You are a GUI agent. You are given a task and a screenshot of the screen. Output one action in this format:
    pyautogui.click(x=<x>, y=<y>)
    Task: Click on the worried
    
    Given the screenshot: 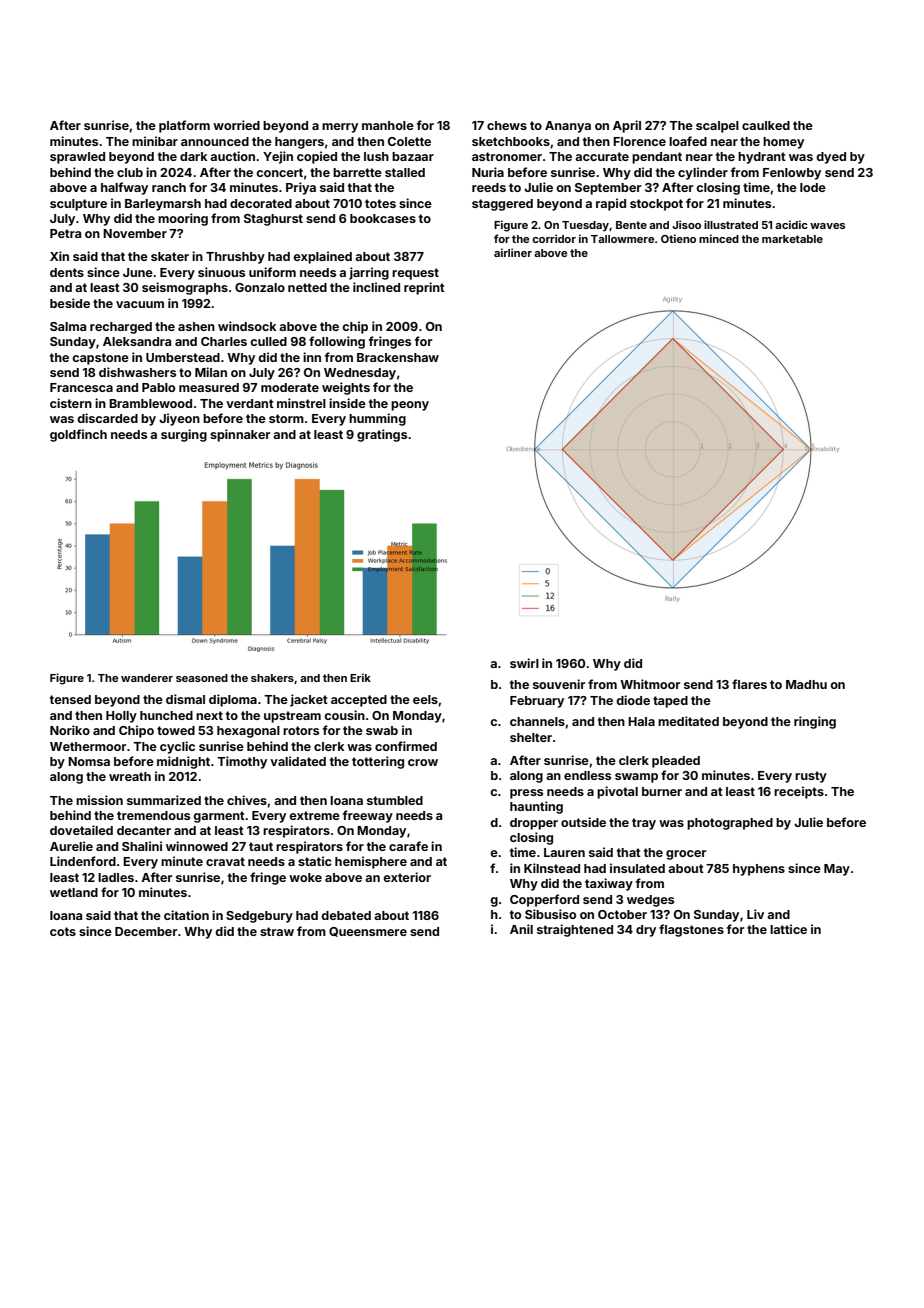 What is the action you would take?
    pyautogui.click(x=236, y=125)
